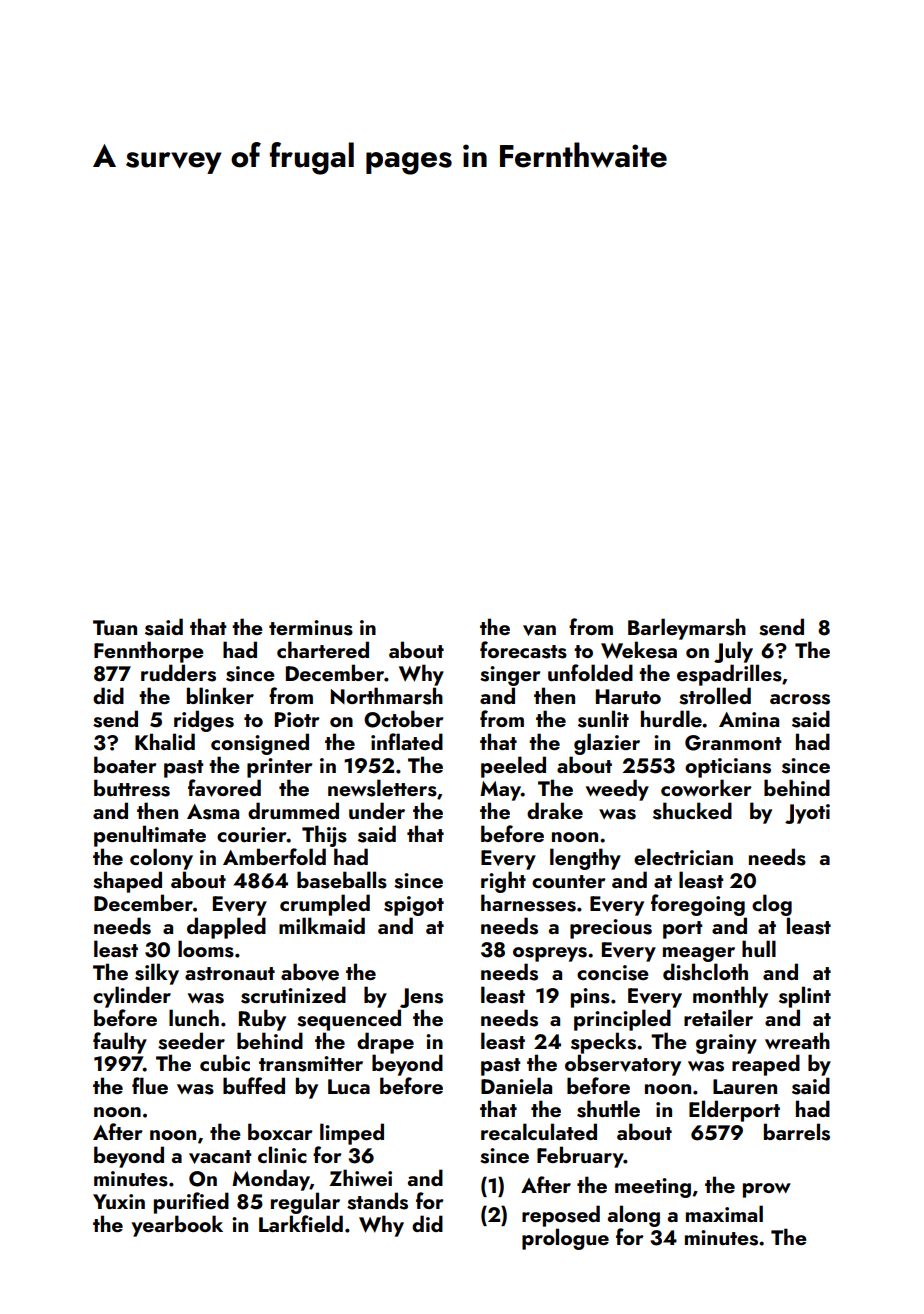 The image size is (924, 1314). What do you see at coordinates (177, 1226) in the document?
I see `yearbook` at bounding box center [177, 1226].
